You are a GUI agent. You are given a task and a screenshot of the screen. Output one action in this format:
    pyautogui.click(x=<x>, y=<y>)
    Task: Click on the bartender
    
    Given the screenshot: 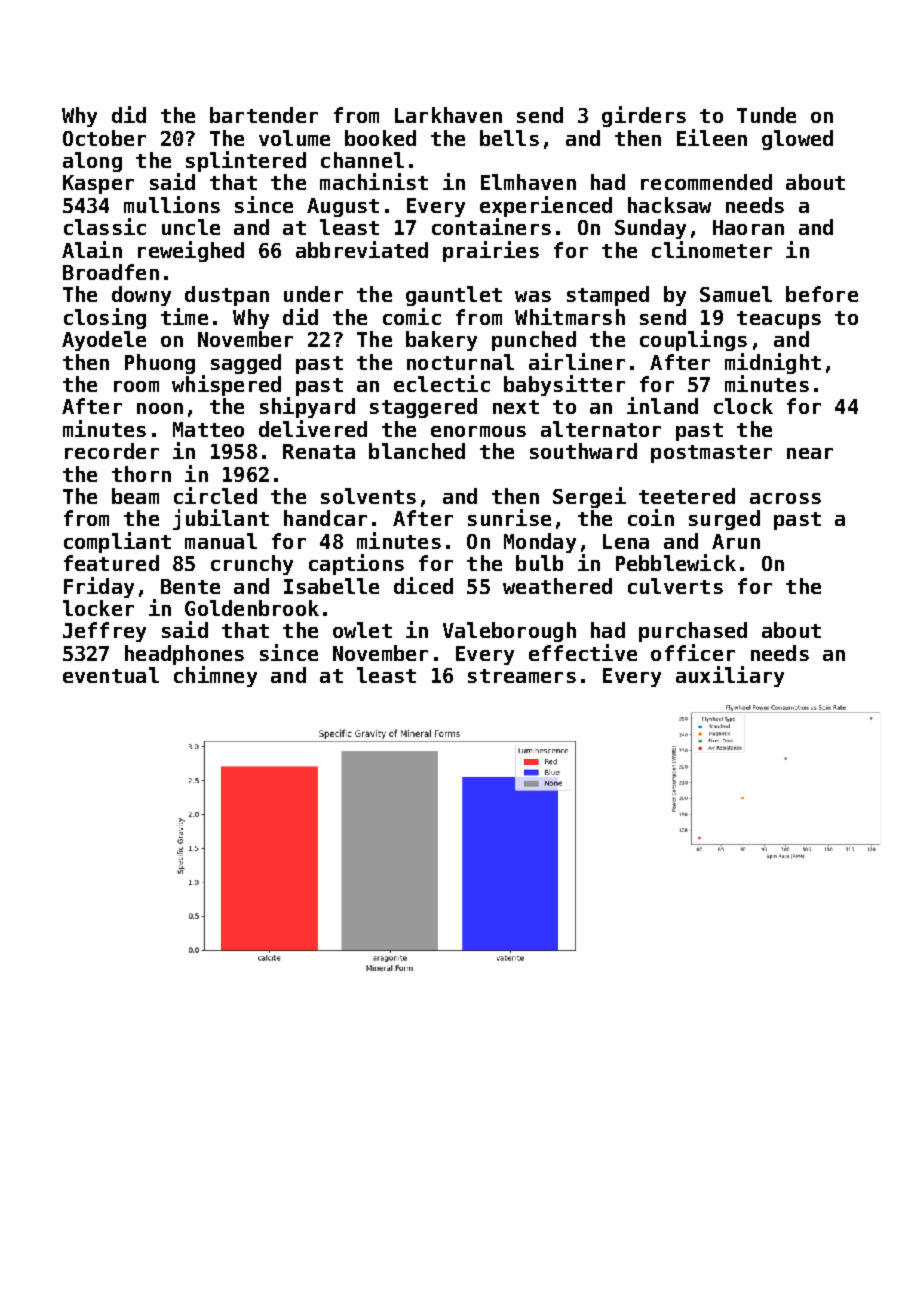 What is the action you would take?
    pyautogui.click(x=264, y=115)
